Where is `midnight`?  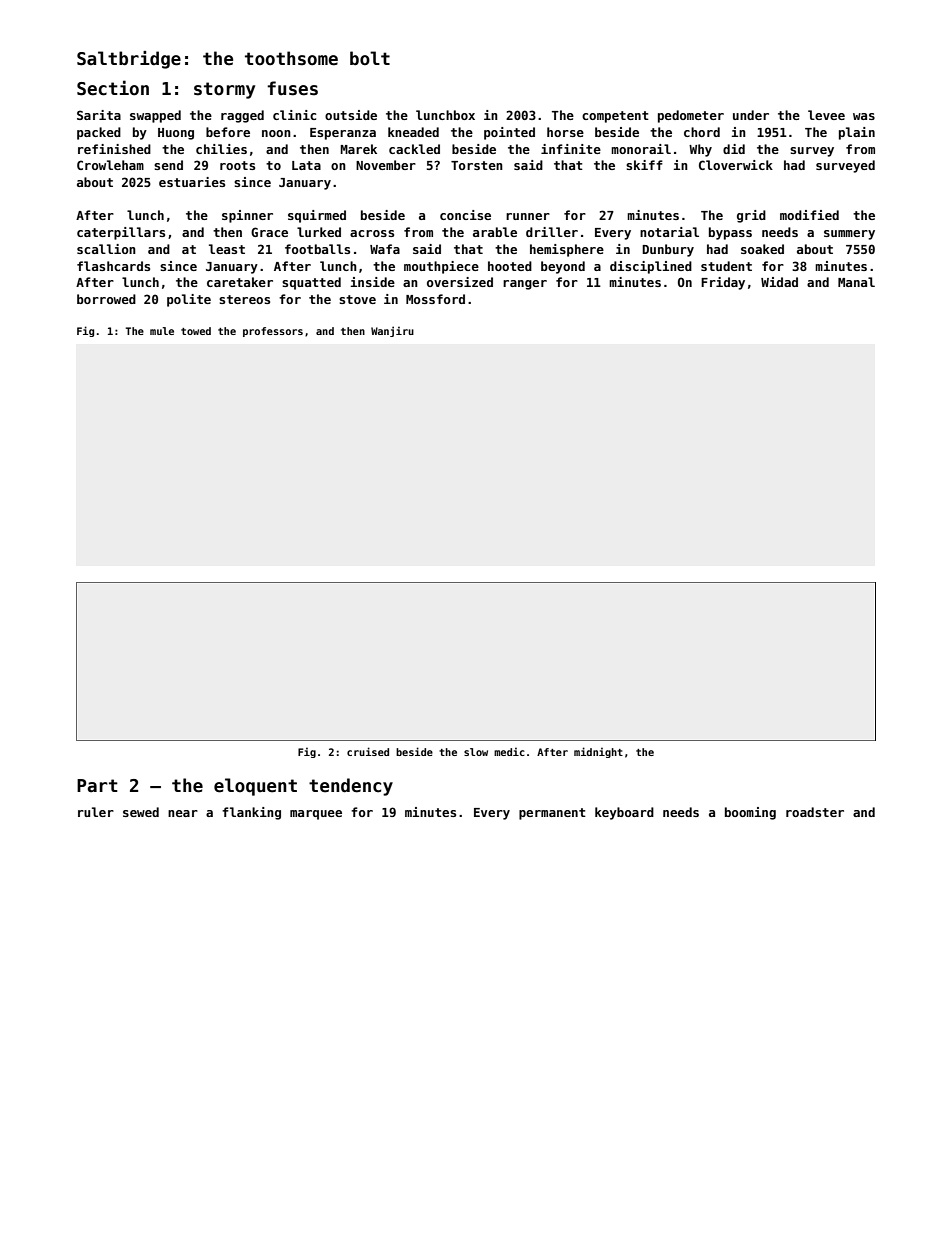 midnight is located at coordinates (598, 752).
